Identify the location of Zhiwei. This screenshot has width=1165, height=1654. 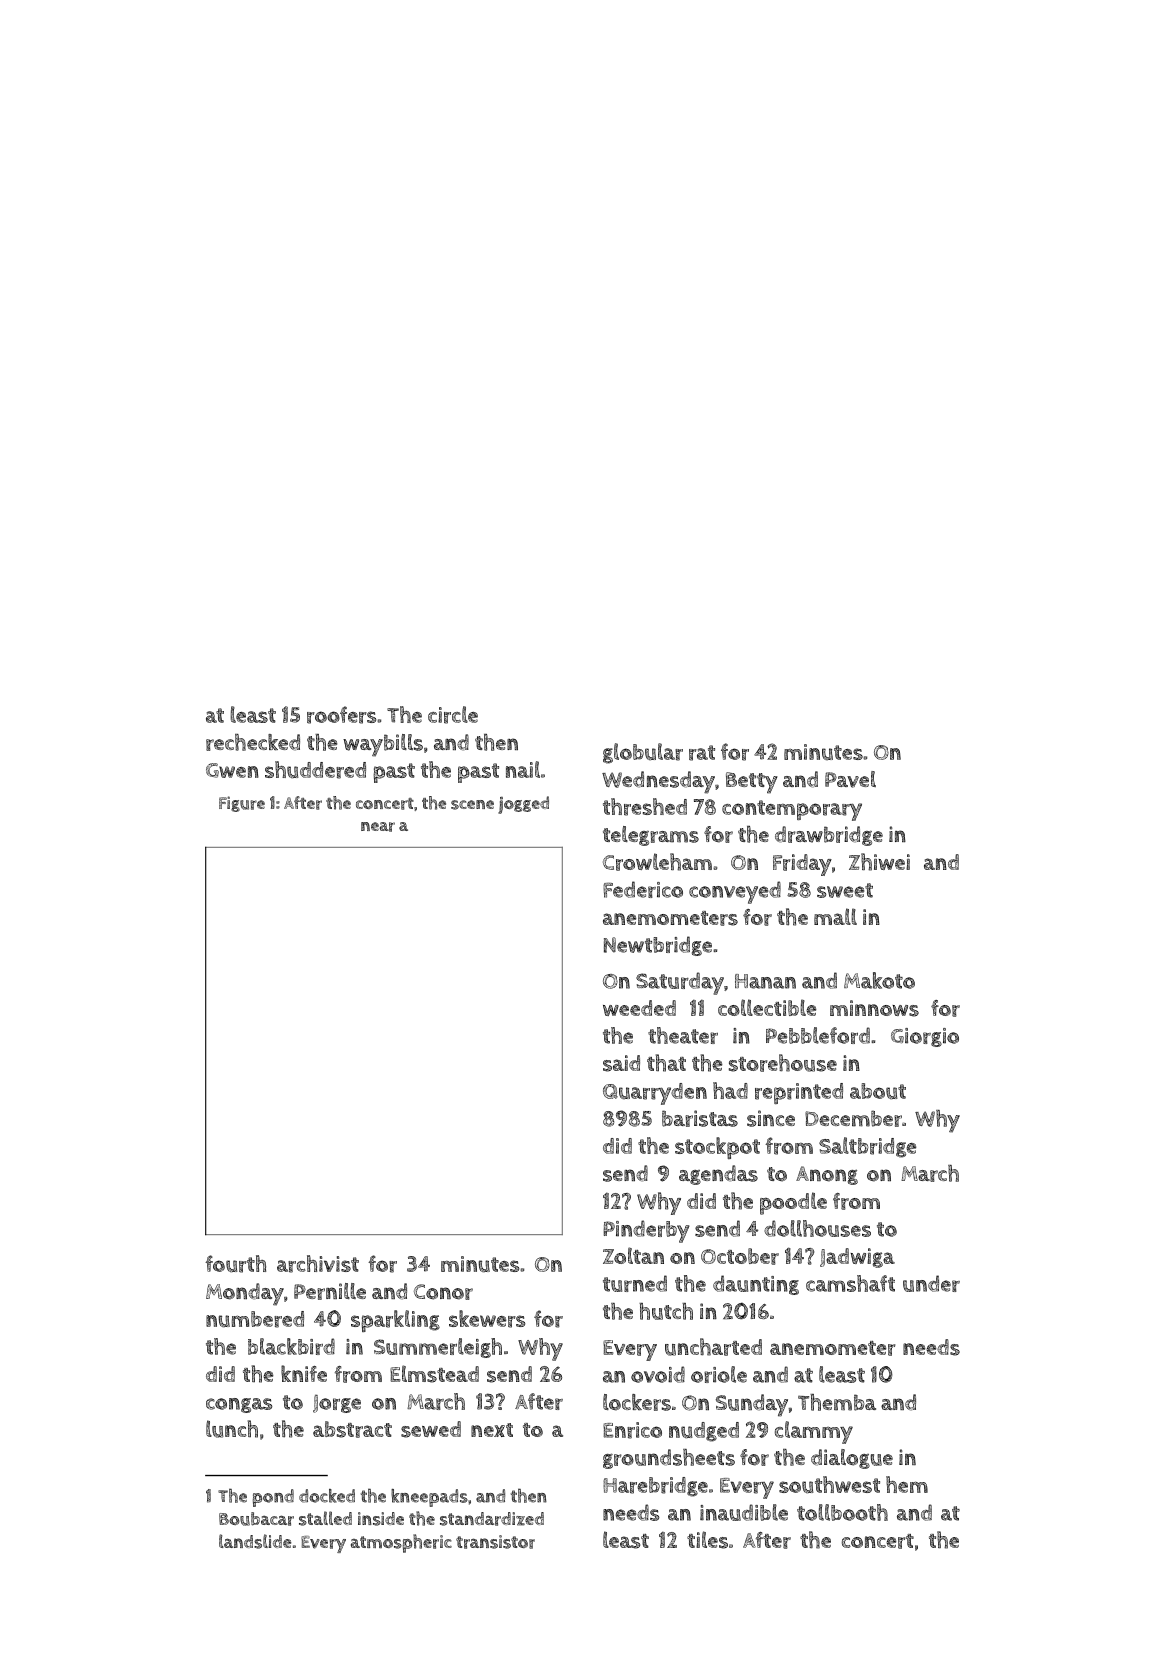
(879, 862).
